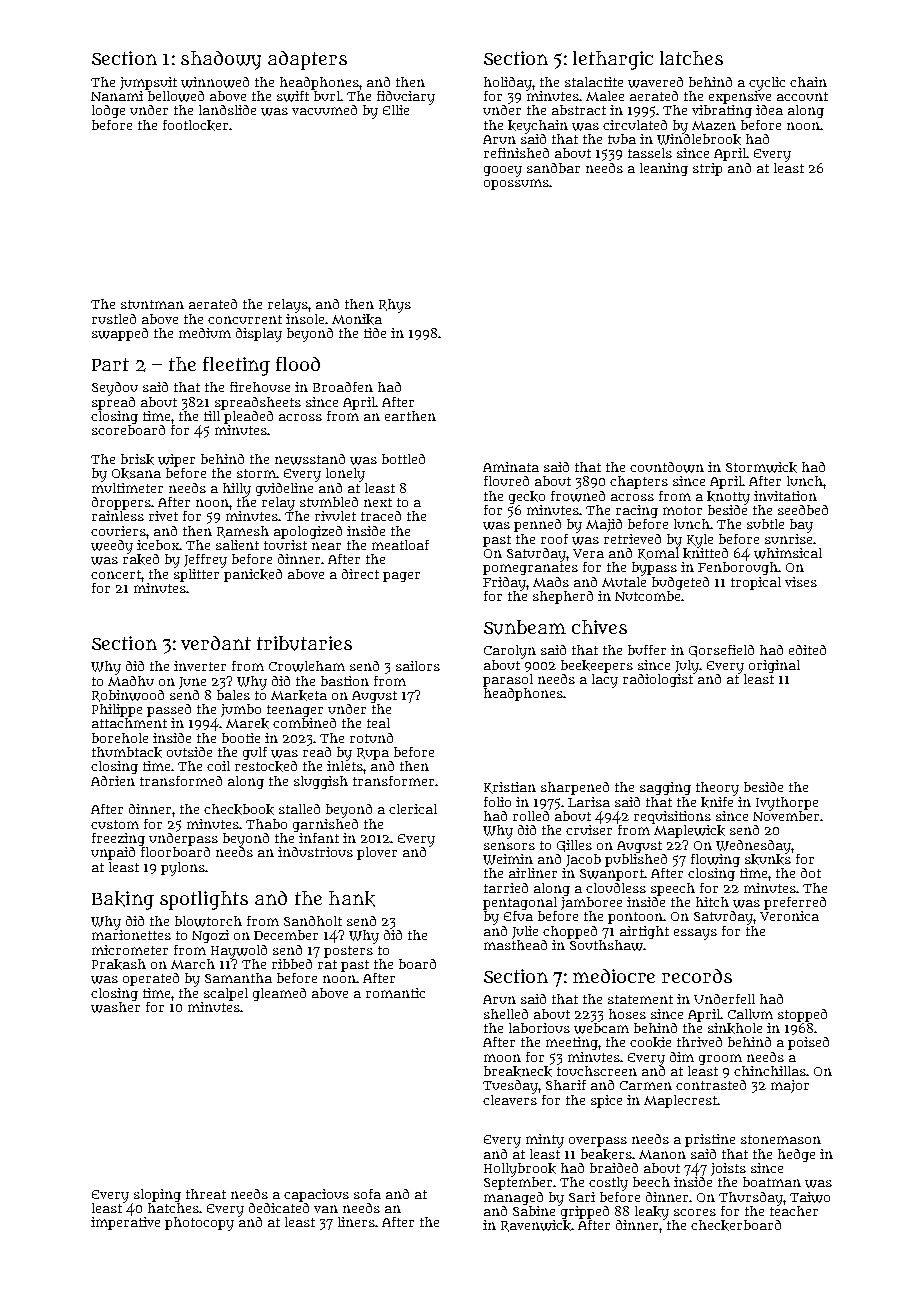 Image resolution: width=924 pixels, height=1308 pixels. What do you see at coordinates (157, 1195) in the image?
I see `sloping` at bounding box center [157, 1195].
